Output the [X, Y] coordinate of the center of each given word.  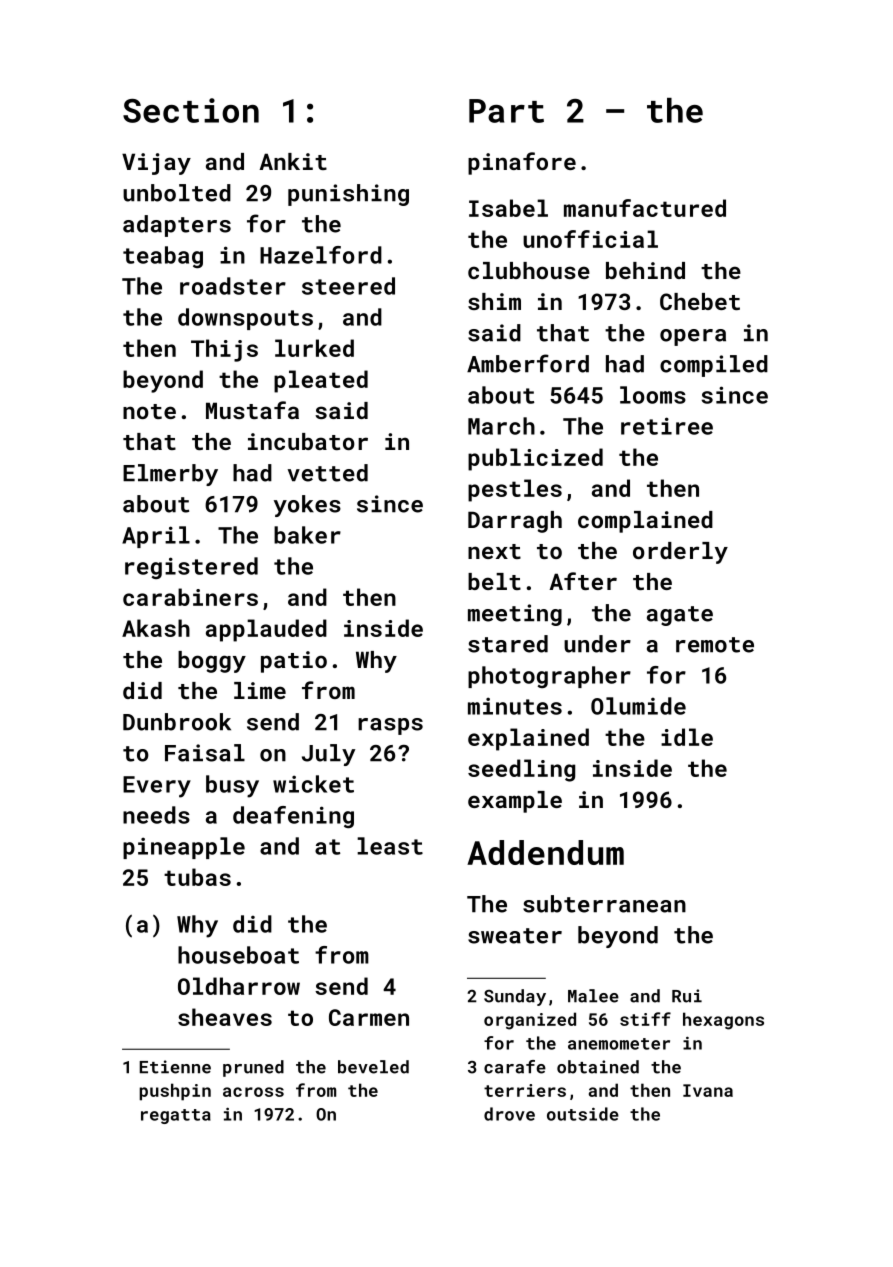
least [390, 846]
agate [680, 616]
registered [191, 568]
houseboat [238, 955]
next [494, 551]
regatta [176, 1116]
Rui [687, 996]
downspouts [245, 319]
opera [693, 337]
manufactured [645, 208]
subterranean [604, 904]
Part [506, 111]
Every [157, 787]
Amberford [528, 363]
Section [191, 110]
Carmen [369, 1017]
